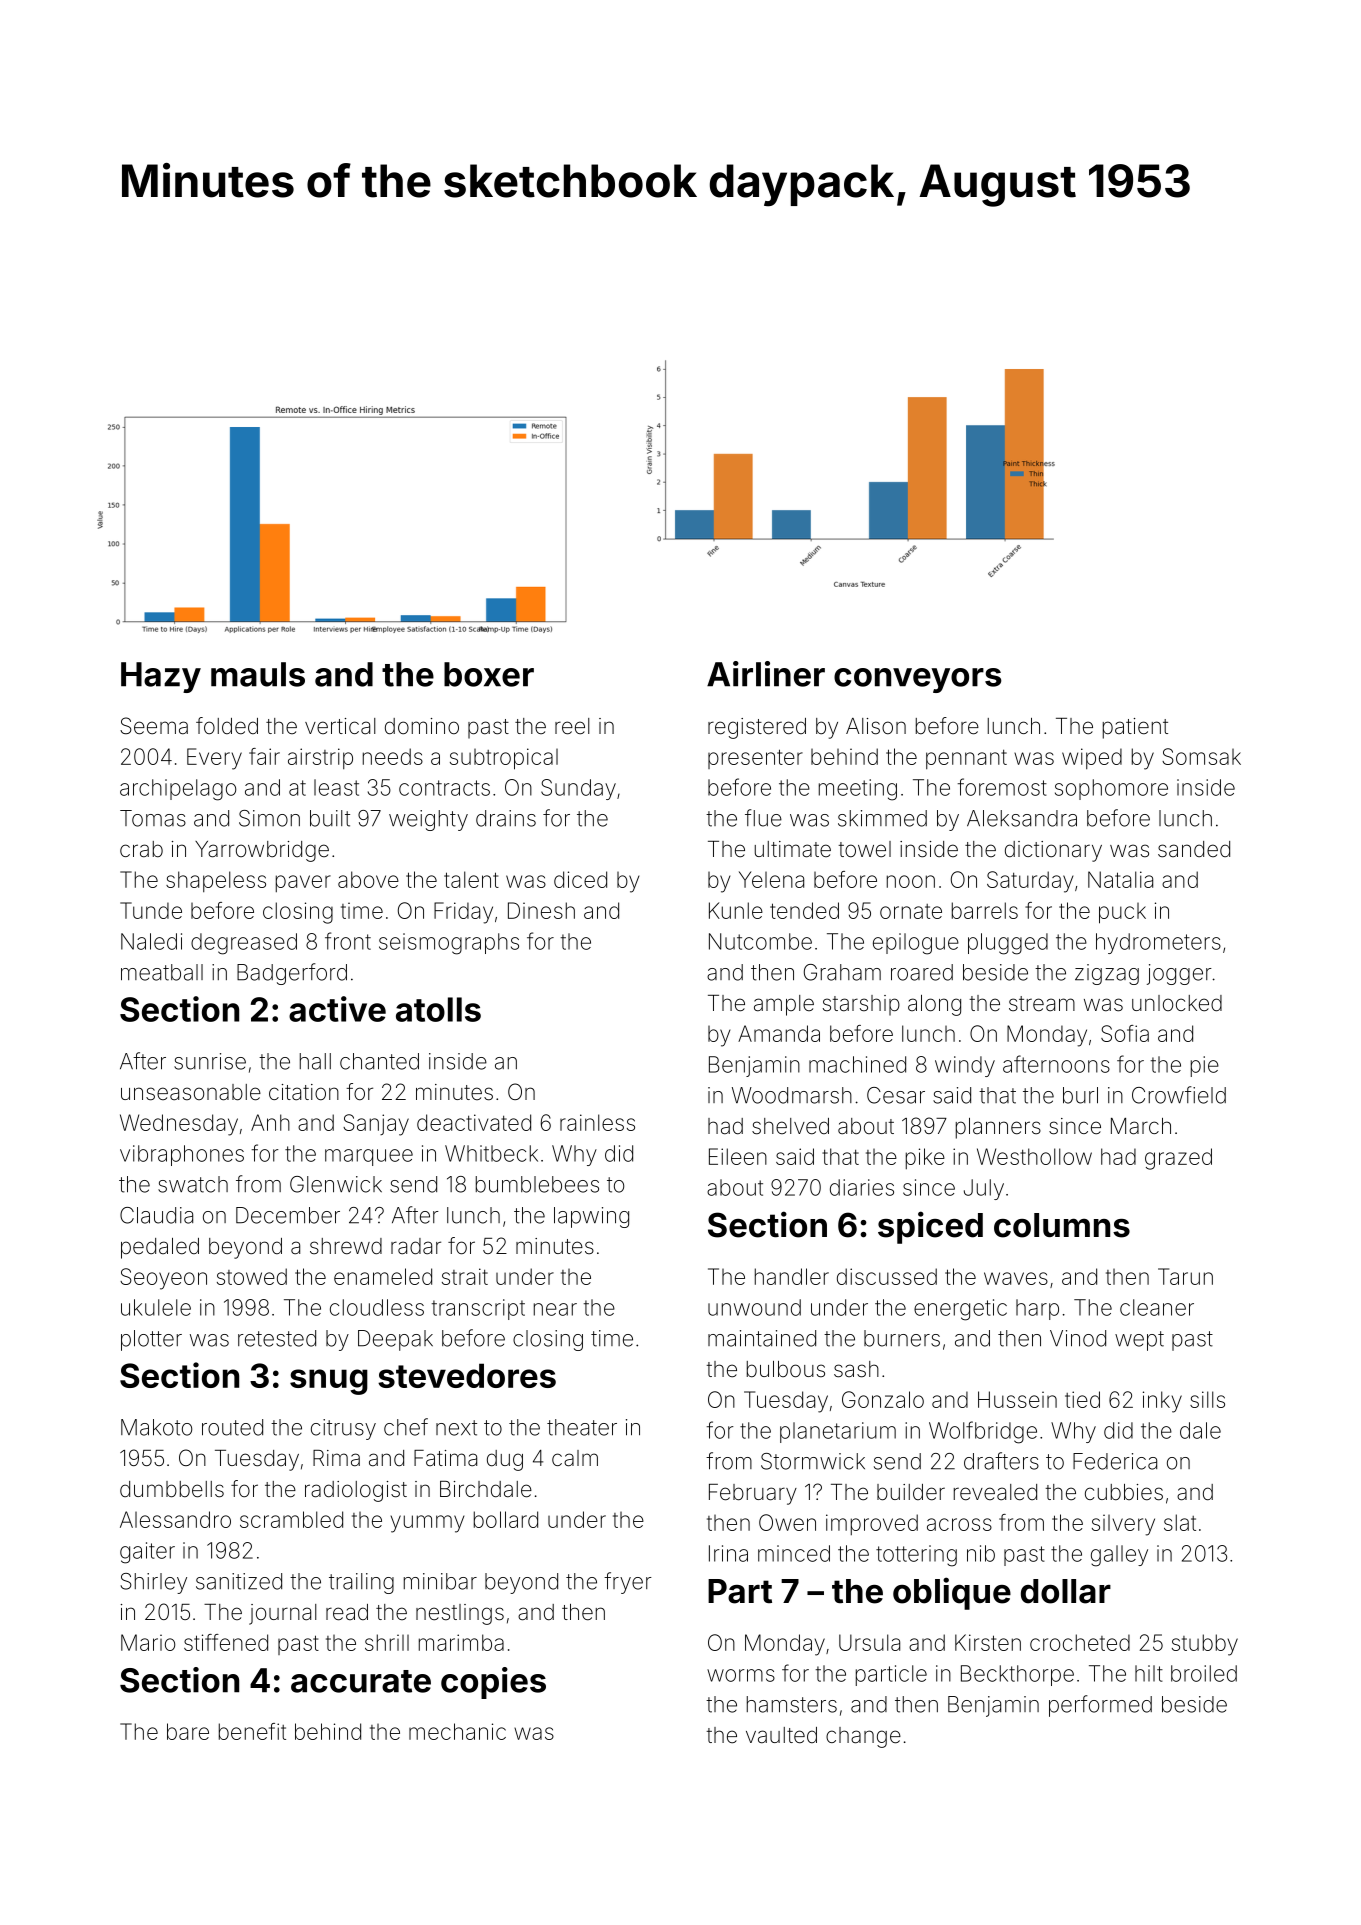 The image size is (1361, 1925). What do you see at coordinates (252, 1731) in the page?
I see `benefit` at bounding box center [252, 1731].
